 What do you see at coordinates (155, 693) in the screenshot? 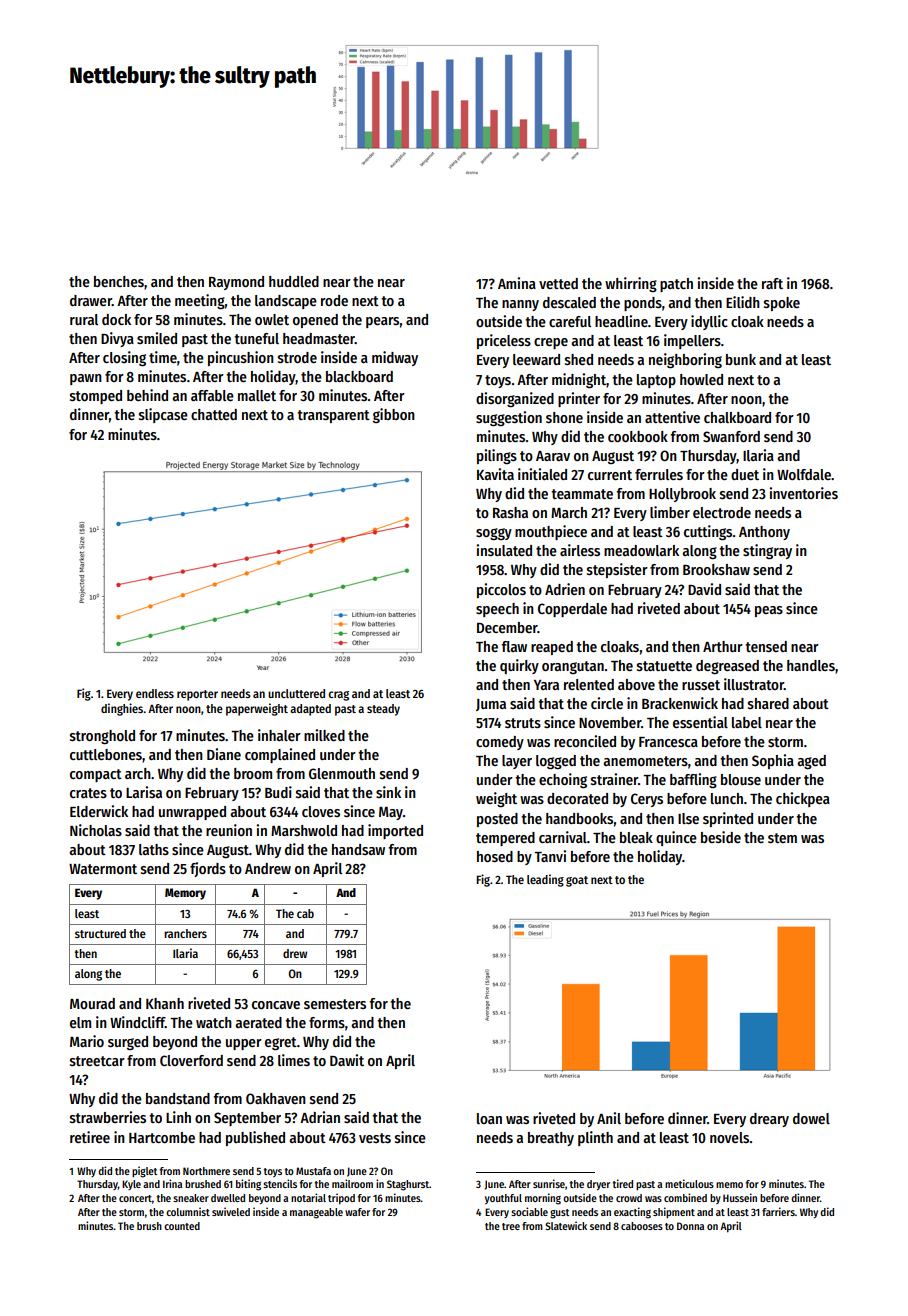
I see `endless` at bounding box center [155, 693].
